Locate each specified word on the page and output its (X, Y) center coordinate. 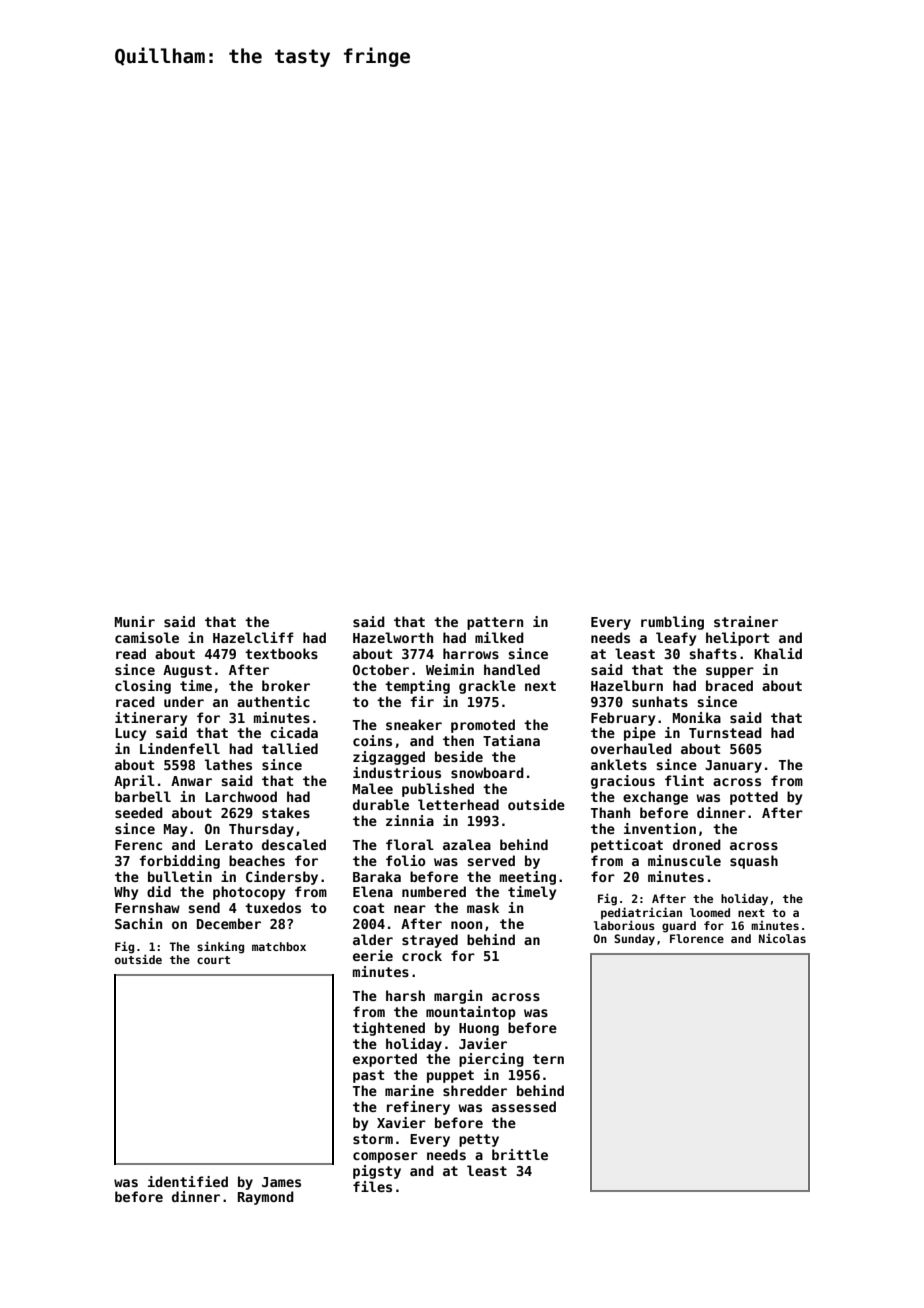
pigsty (377, 1172)
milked (499, 637)
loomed (710, 912)
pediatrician (641, 913)
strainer (746, 621)
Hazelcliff (253, 637)
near (410, 909)
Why (126, 893)
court (213, 960)
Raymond (266, 1198)
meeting (528, 878)
